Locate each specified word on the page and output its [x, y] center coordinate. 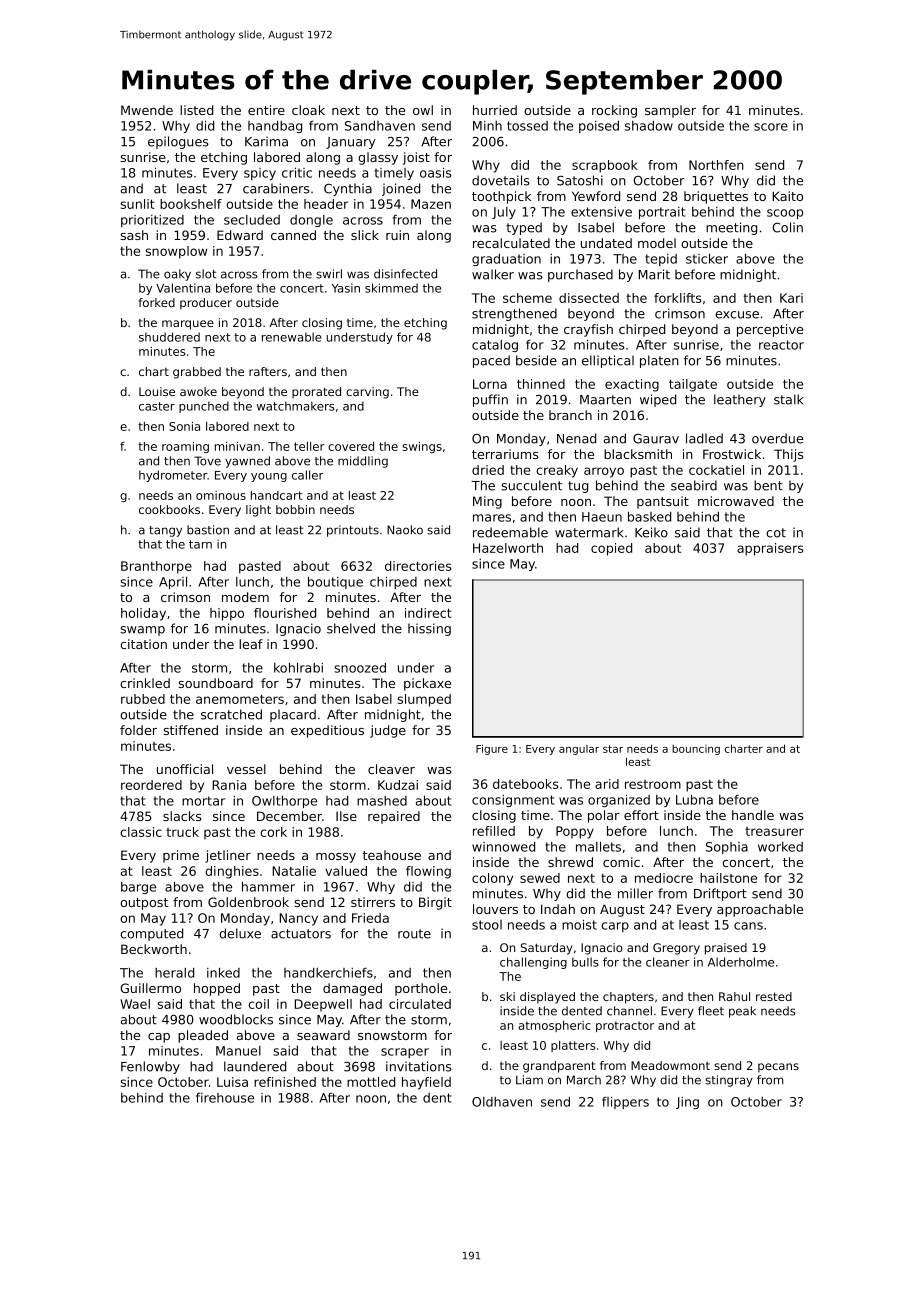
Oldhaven [502, 1102]
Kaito [788, 196]
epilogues [178, 142]
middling [363, 462]
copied [611, 549]
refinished [285, 1082]
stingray [729, 1081]
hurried [495, 110]
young [269, 477]
